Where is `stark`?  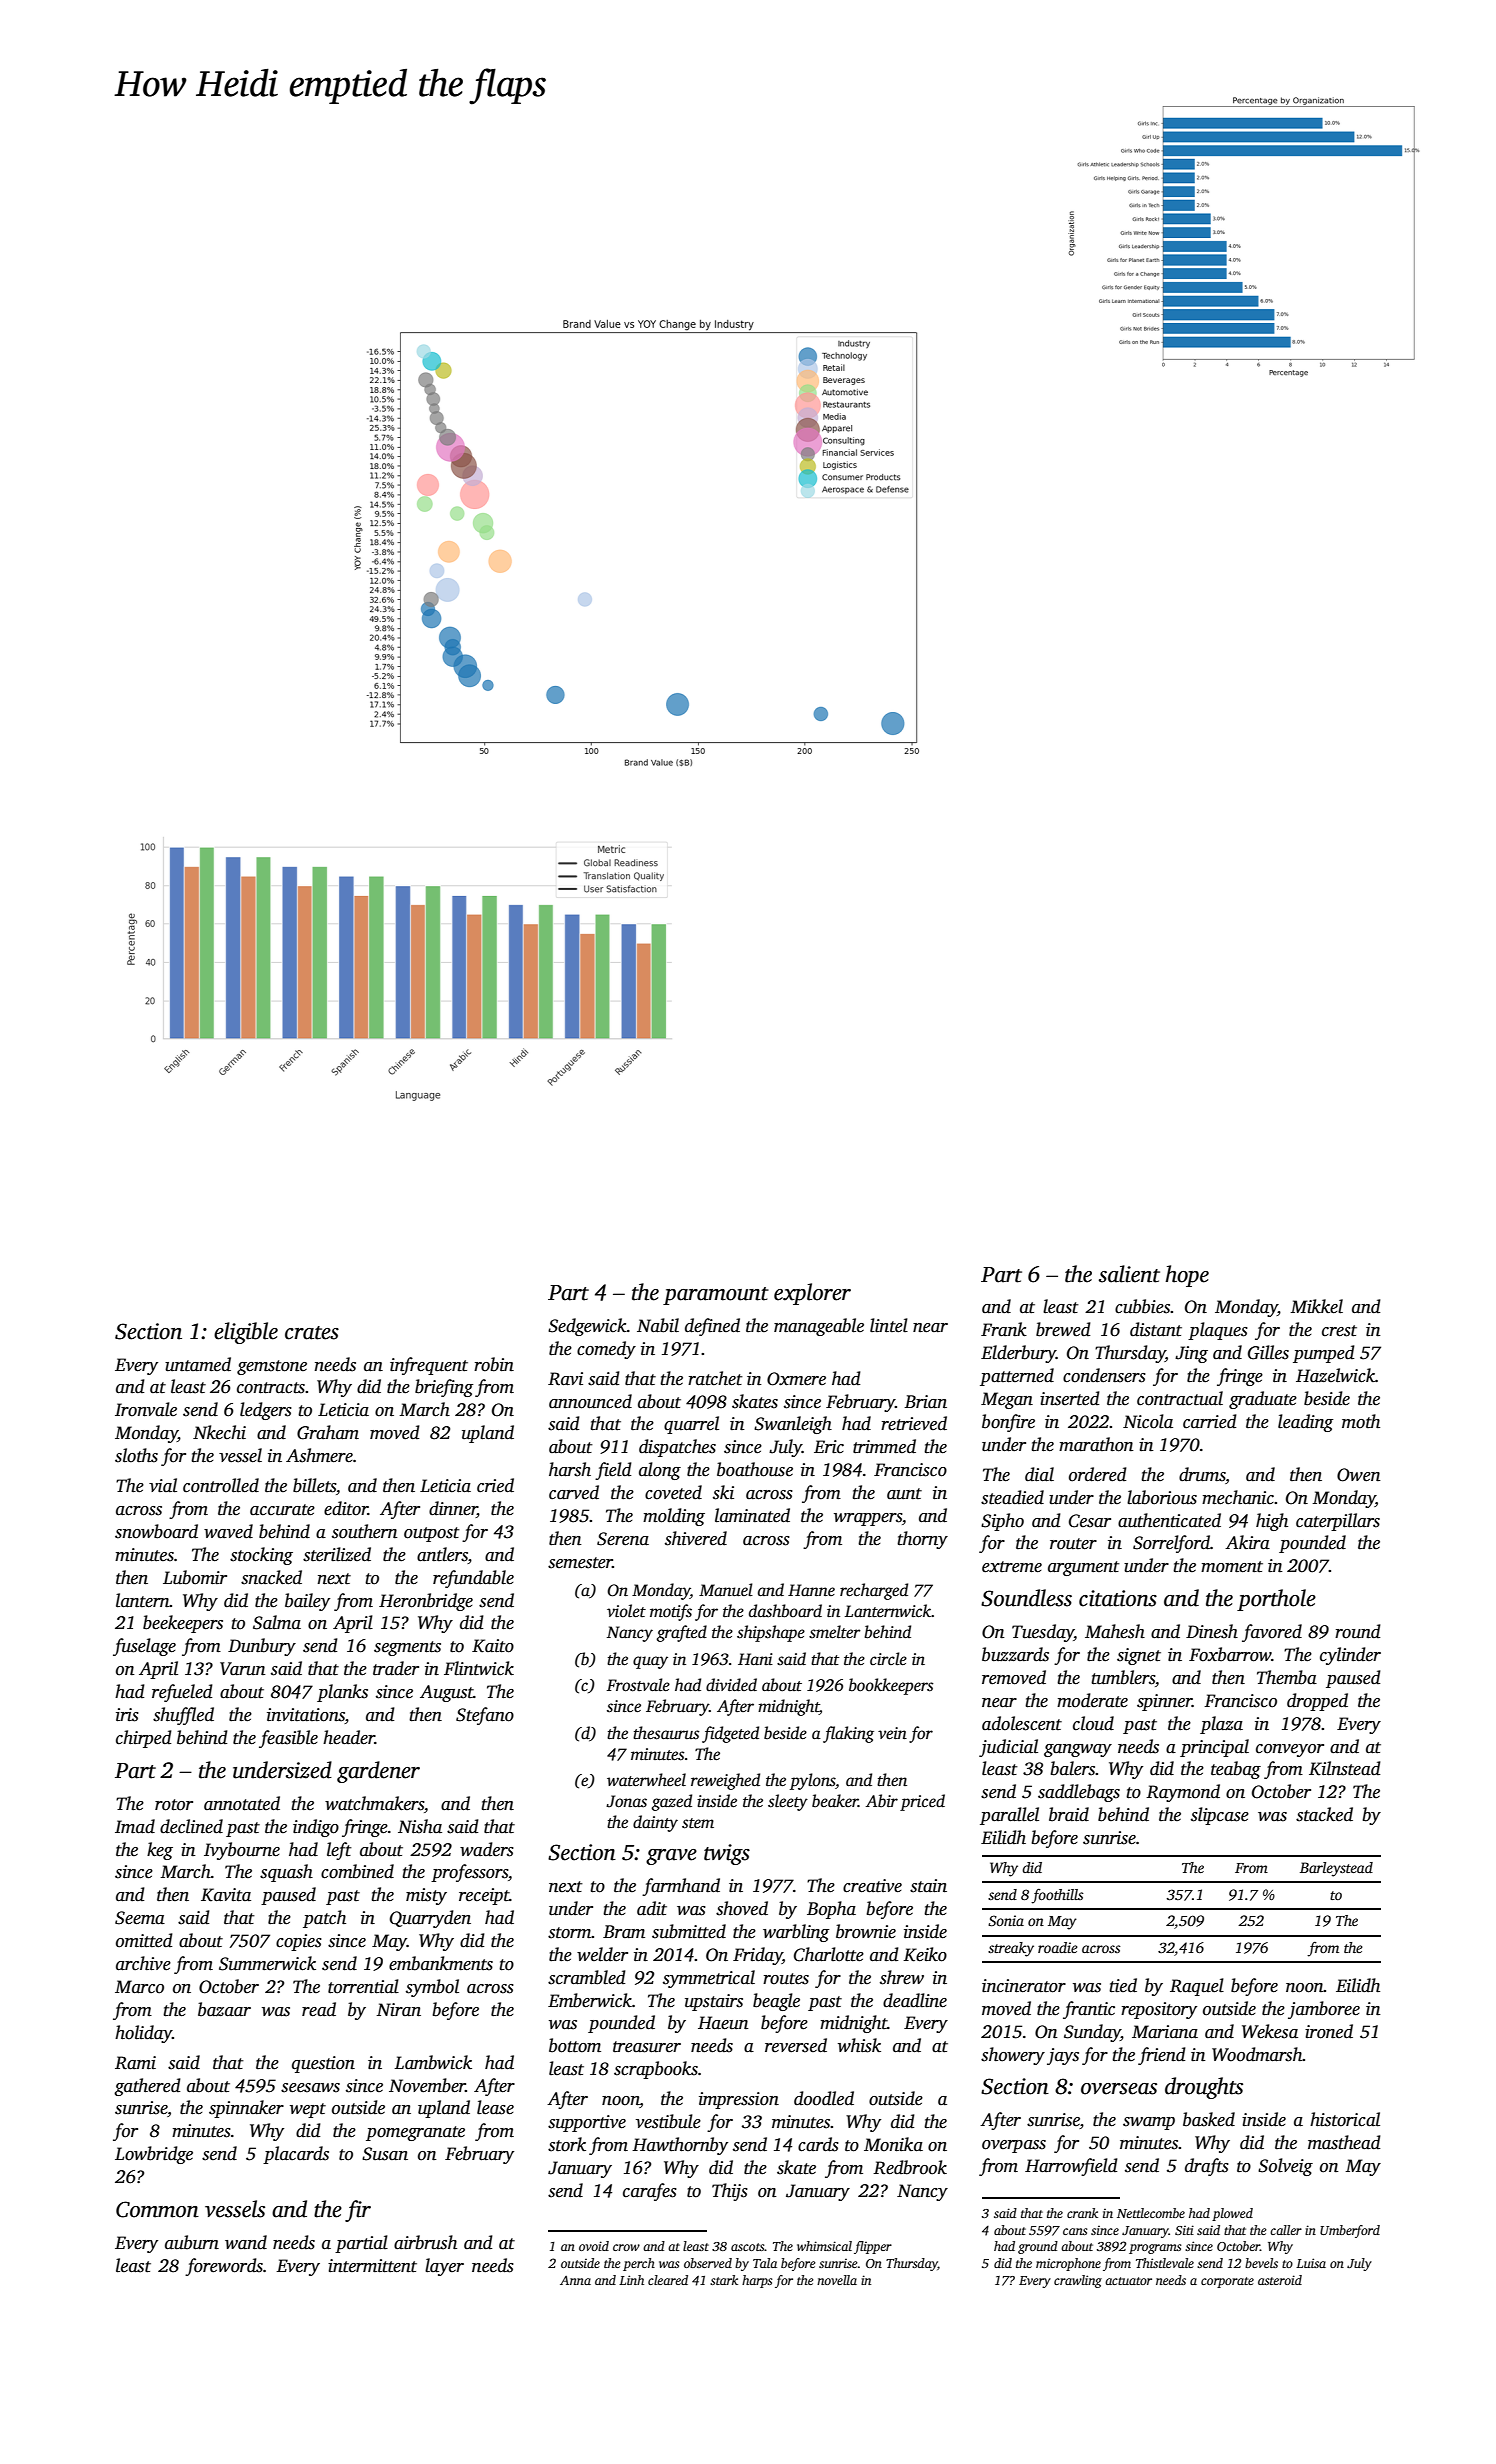
stark is located at coordinates (724, 2280).
